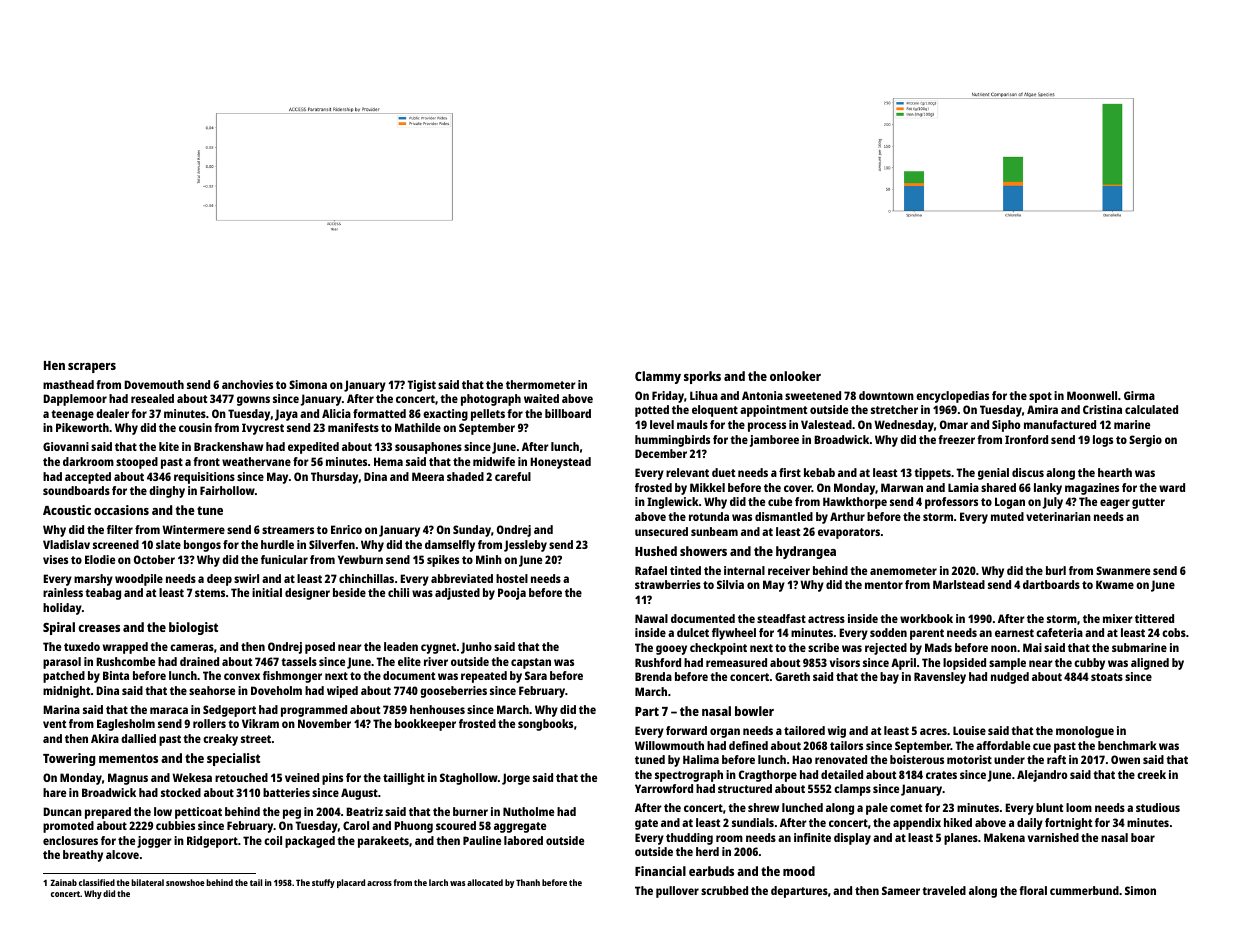 This screenshot has width=1233, height=952. Describe the element at coordinates (1150, 664) in the screenshot. I see `aligned` at that location.
